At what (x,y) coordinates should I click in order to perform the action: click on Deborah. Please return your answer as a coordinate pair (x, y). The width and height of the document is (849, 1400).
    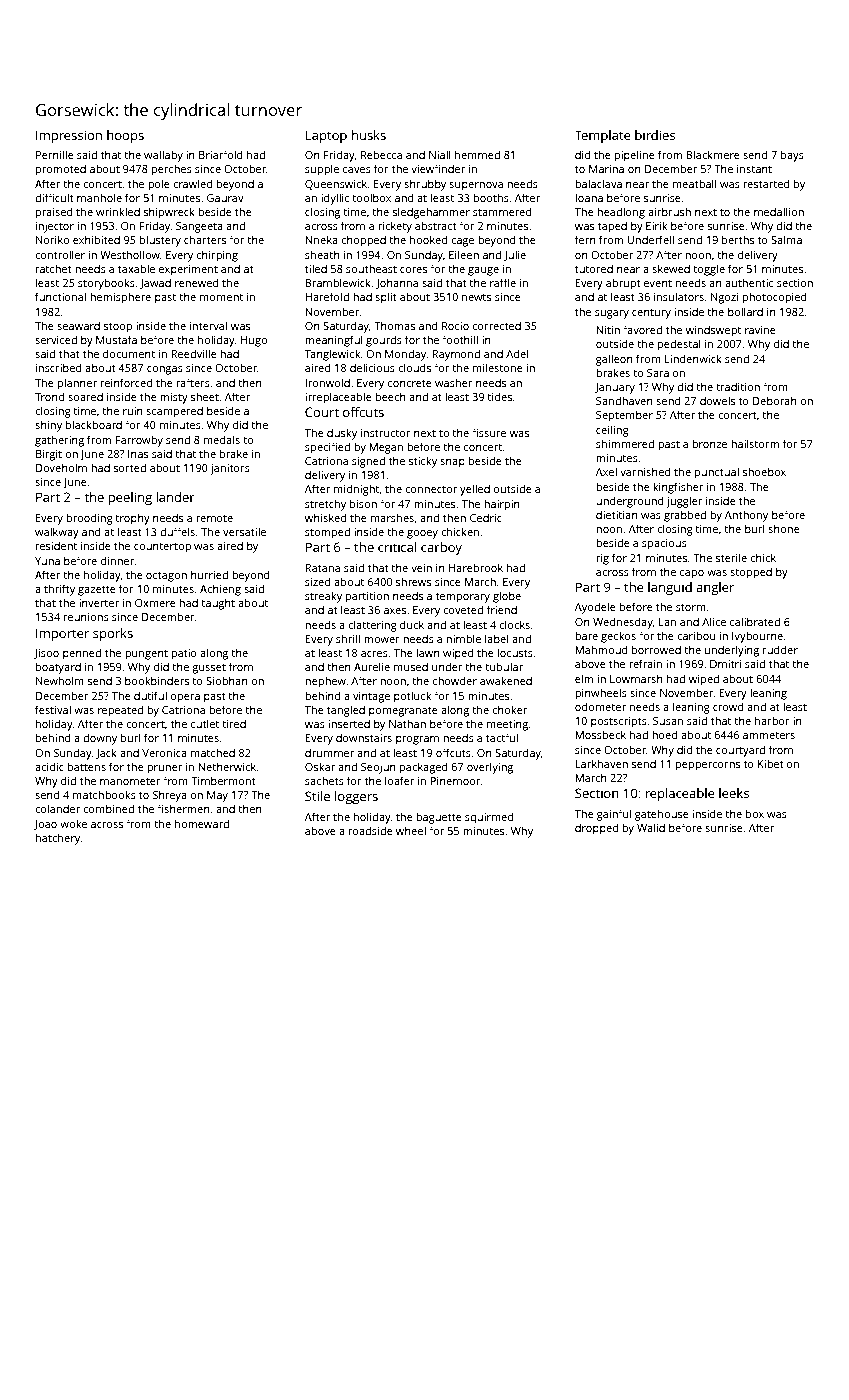
    Looking at the image, I should click on (775, 400).
